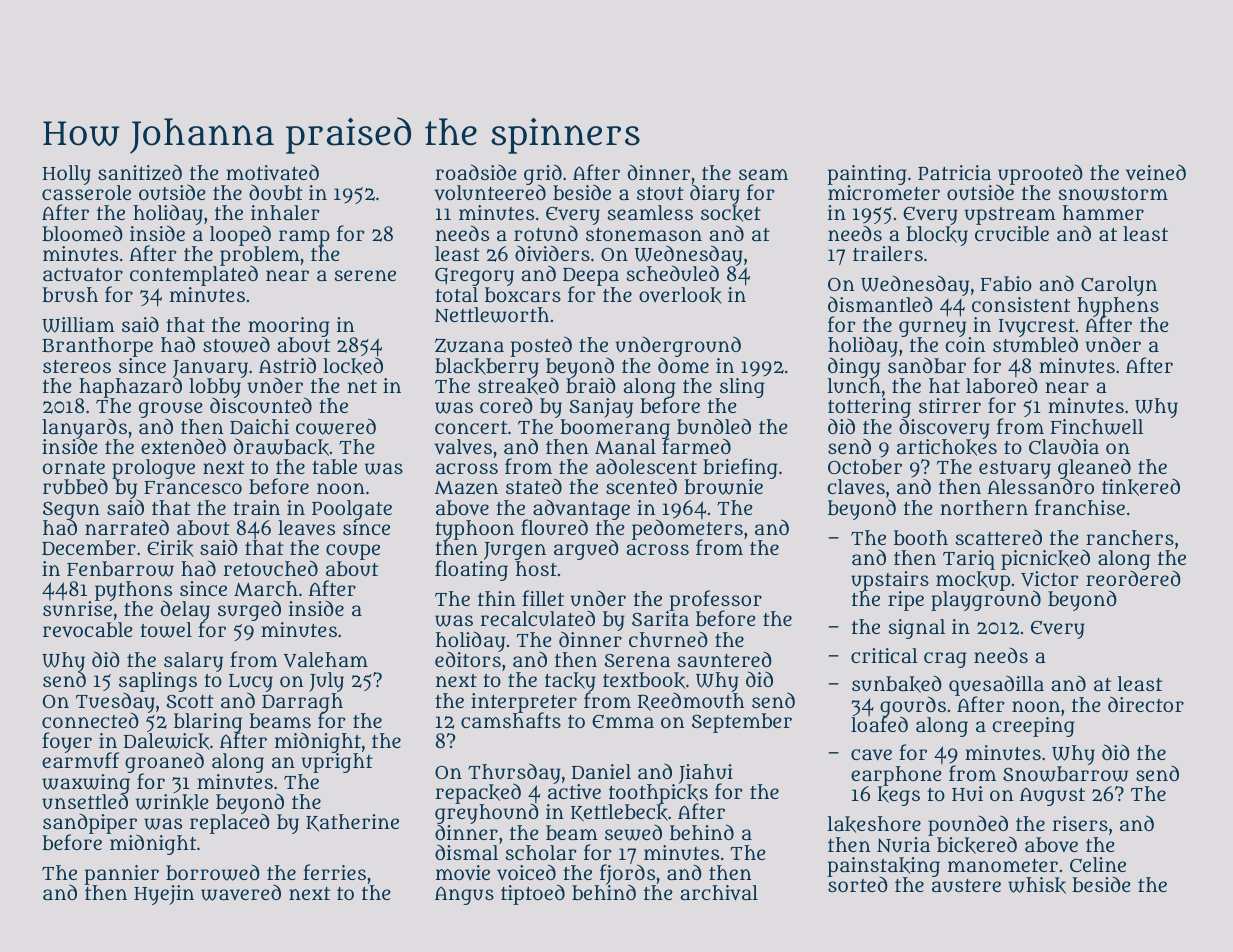 This image has height=952, width=1233. I want to click on ferries, so click(334, 872).
